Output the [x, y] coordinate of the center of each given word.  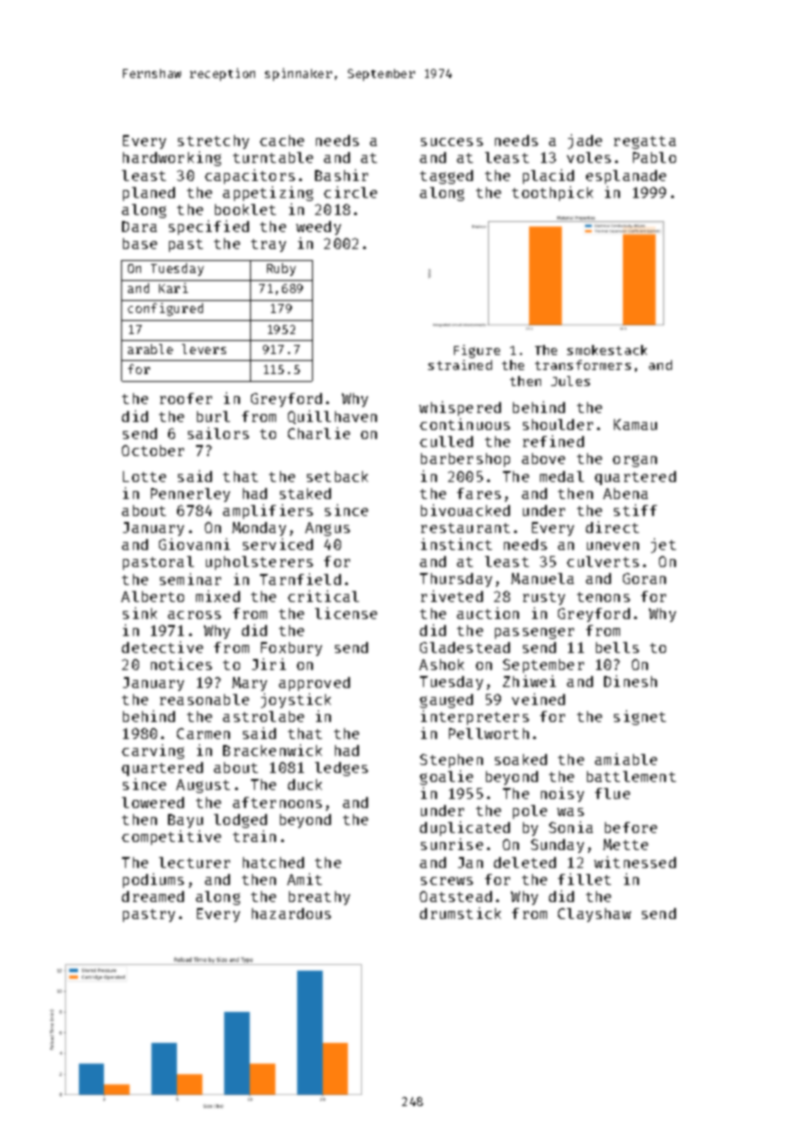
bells [617, 647]
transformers [583, 365]
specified [209, 227]
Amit [304, 879]
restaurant [465, 528]
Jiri [269, 664]
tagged [446, 177]
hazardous [291, 913]
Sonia [571, 827]
